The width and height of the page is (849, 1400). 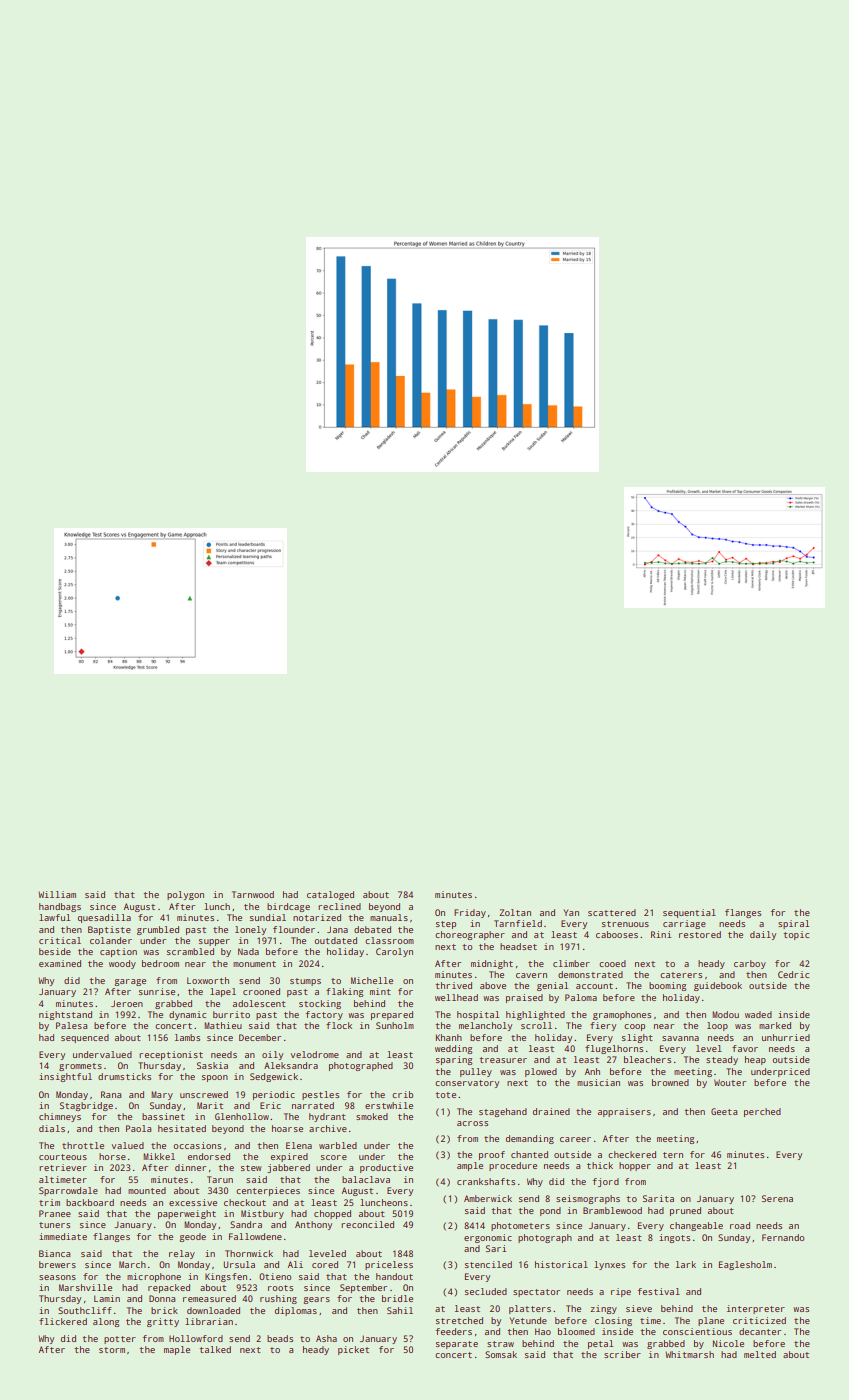 What do you see at coordinates (60, 1117) in the page?
I see `chimneys` at bounding box center [60, 1117].
